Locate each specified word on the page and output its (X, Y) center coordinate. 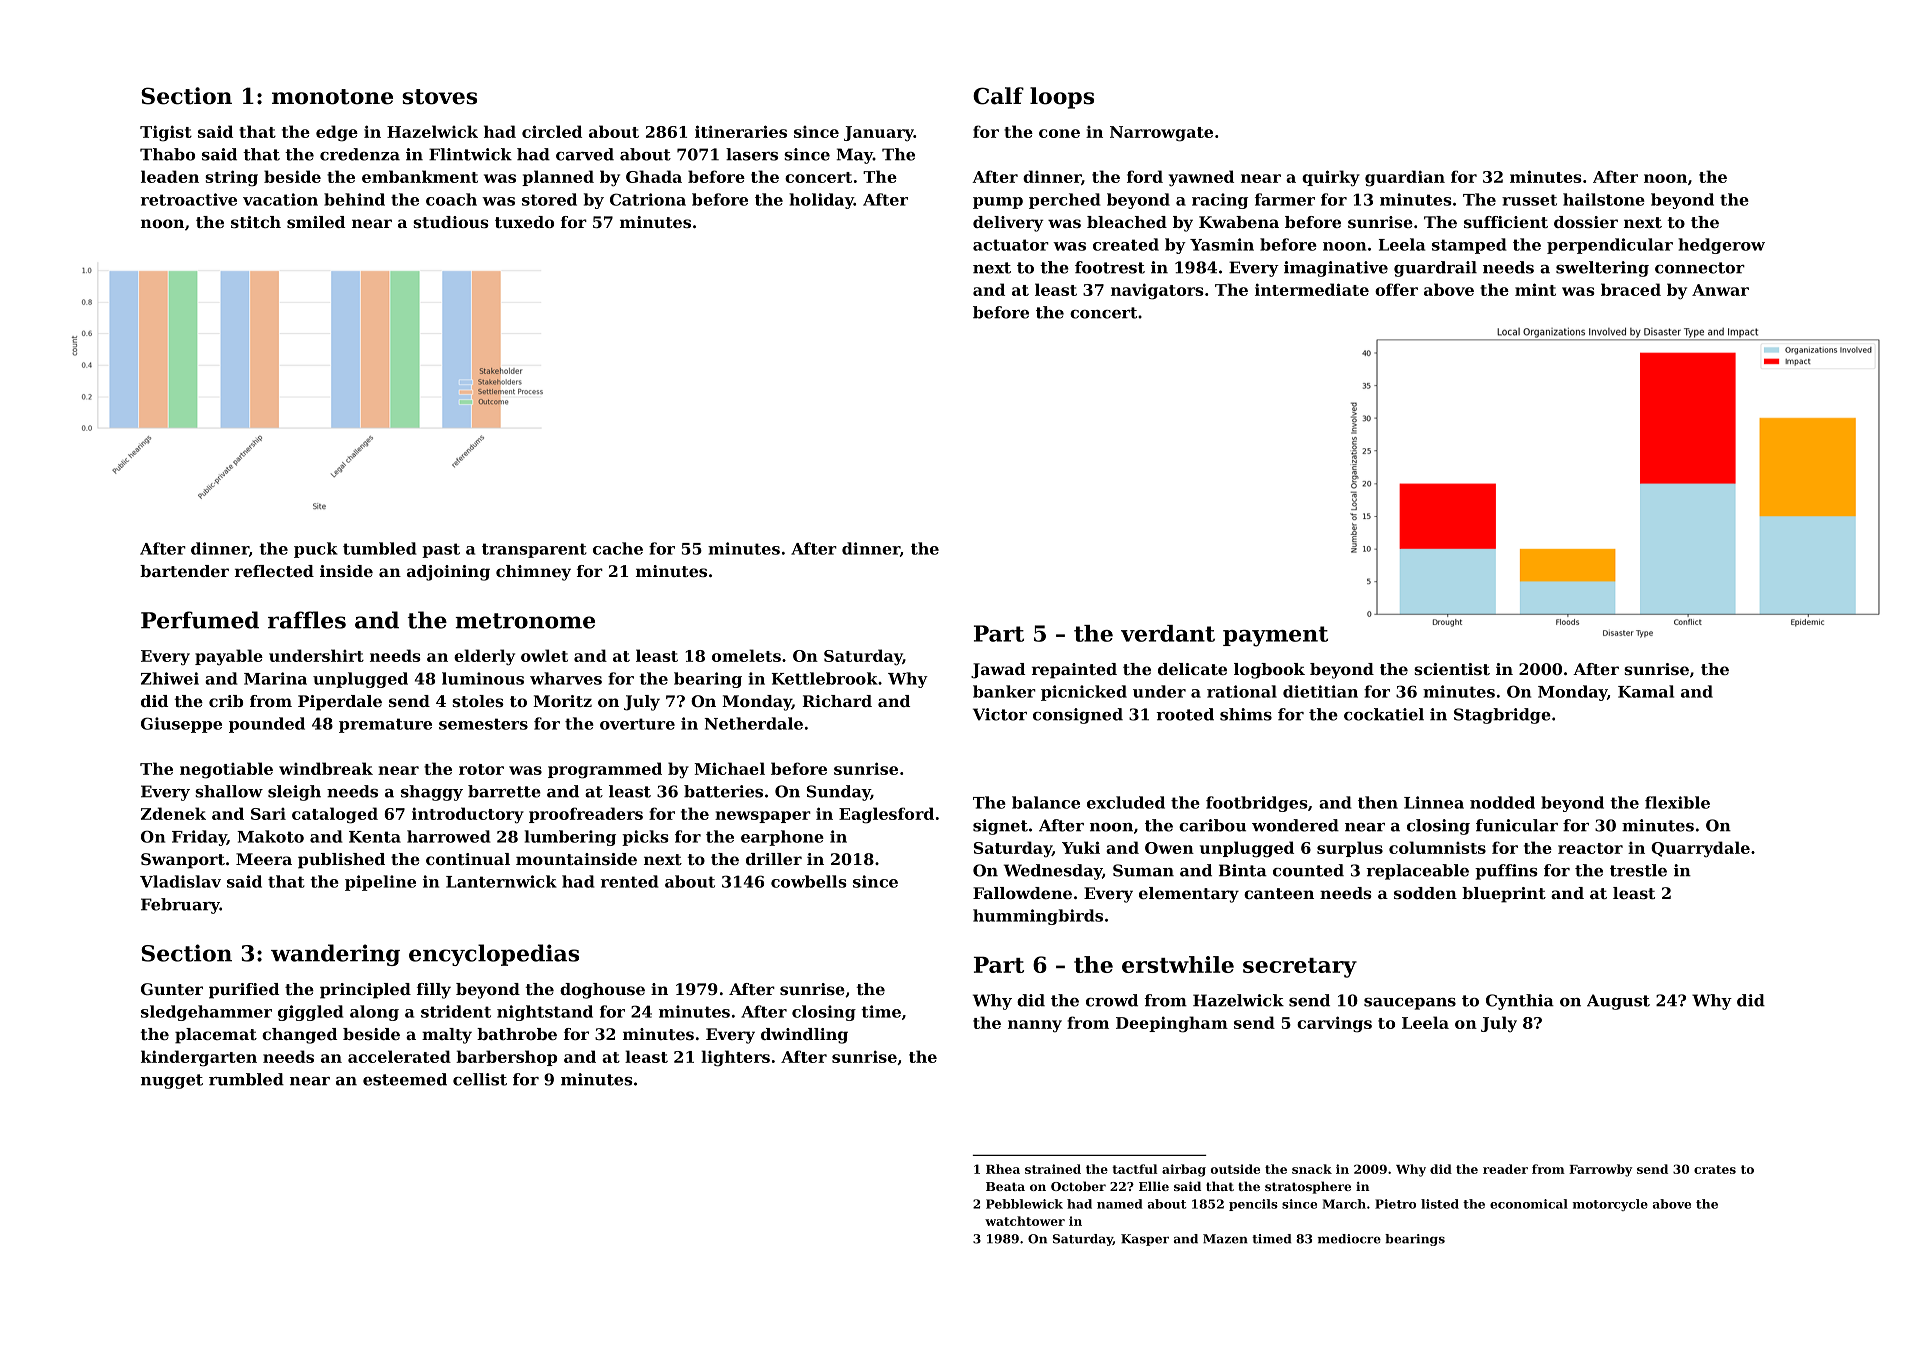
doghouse (602, 991)
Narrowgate (1161, 134)
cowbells (808, 881)
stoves (439, 97)
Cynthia (1520, 1002)
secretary (1300, 968)
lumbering (570, 838)
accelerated (399, 1056)
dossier (1586, 222)
